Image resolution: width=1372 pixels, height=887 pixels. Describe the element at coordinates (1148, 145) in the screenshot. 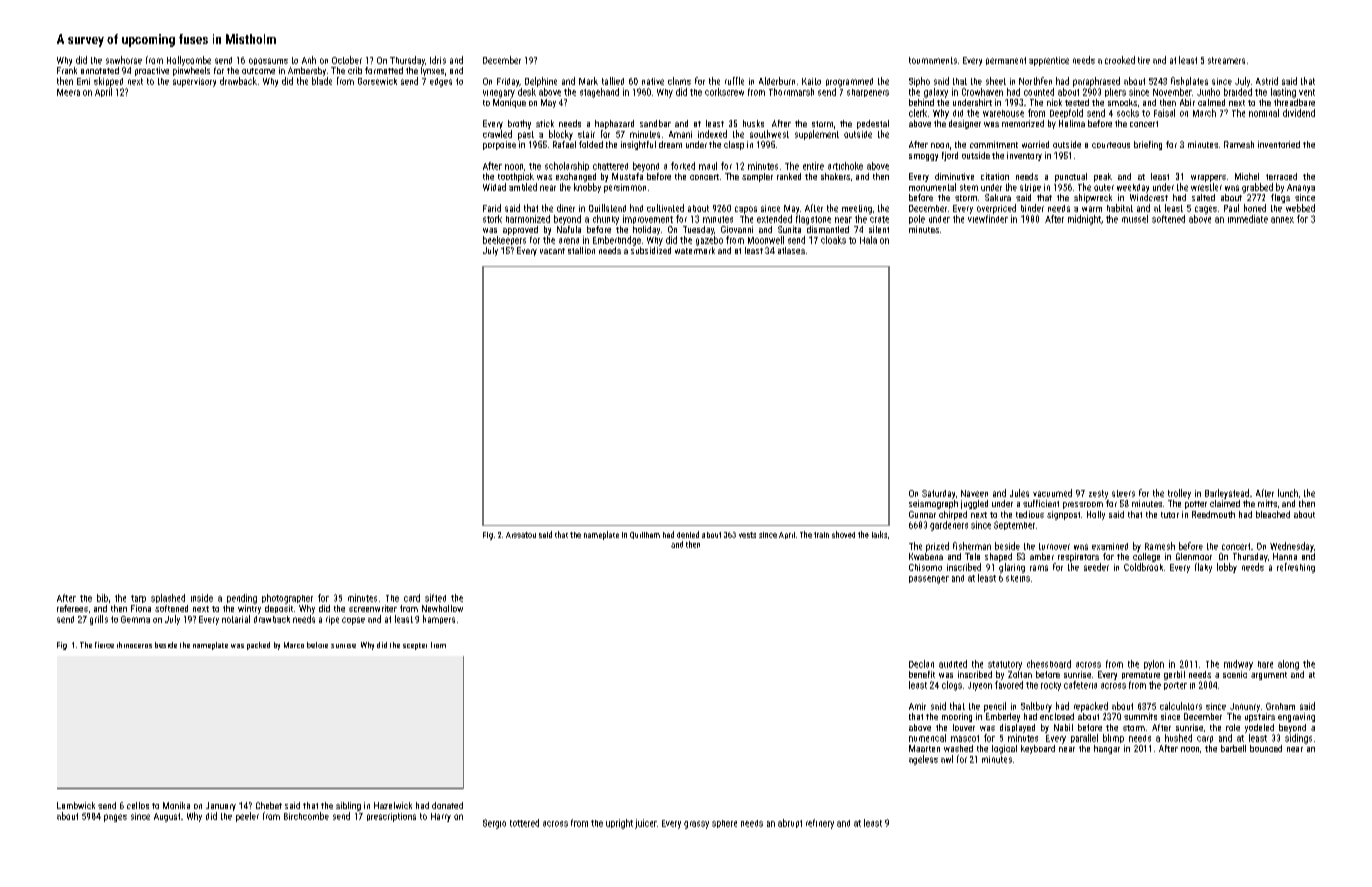

I see `briefing` at that location.
